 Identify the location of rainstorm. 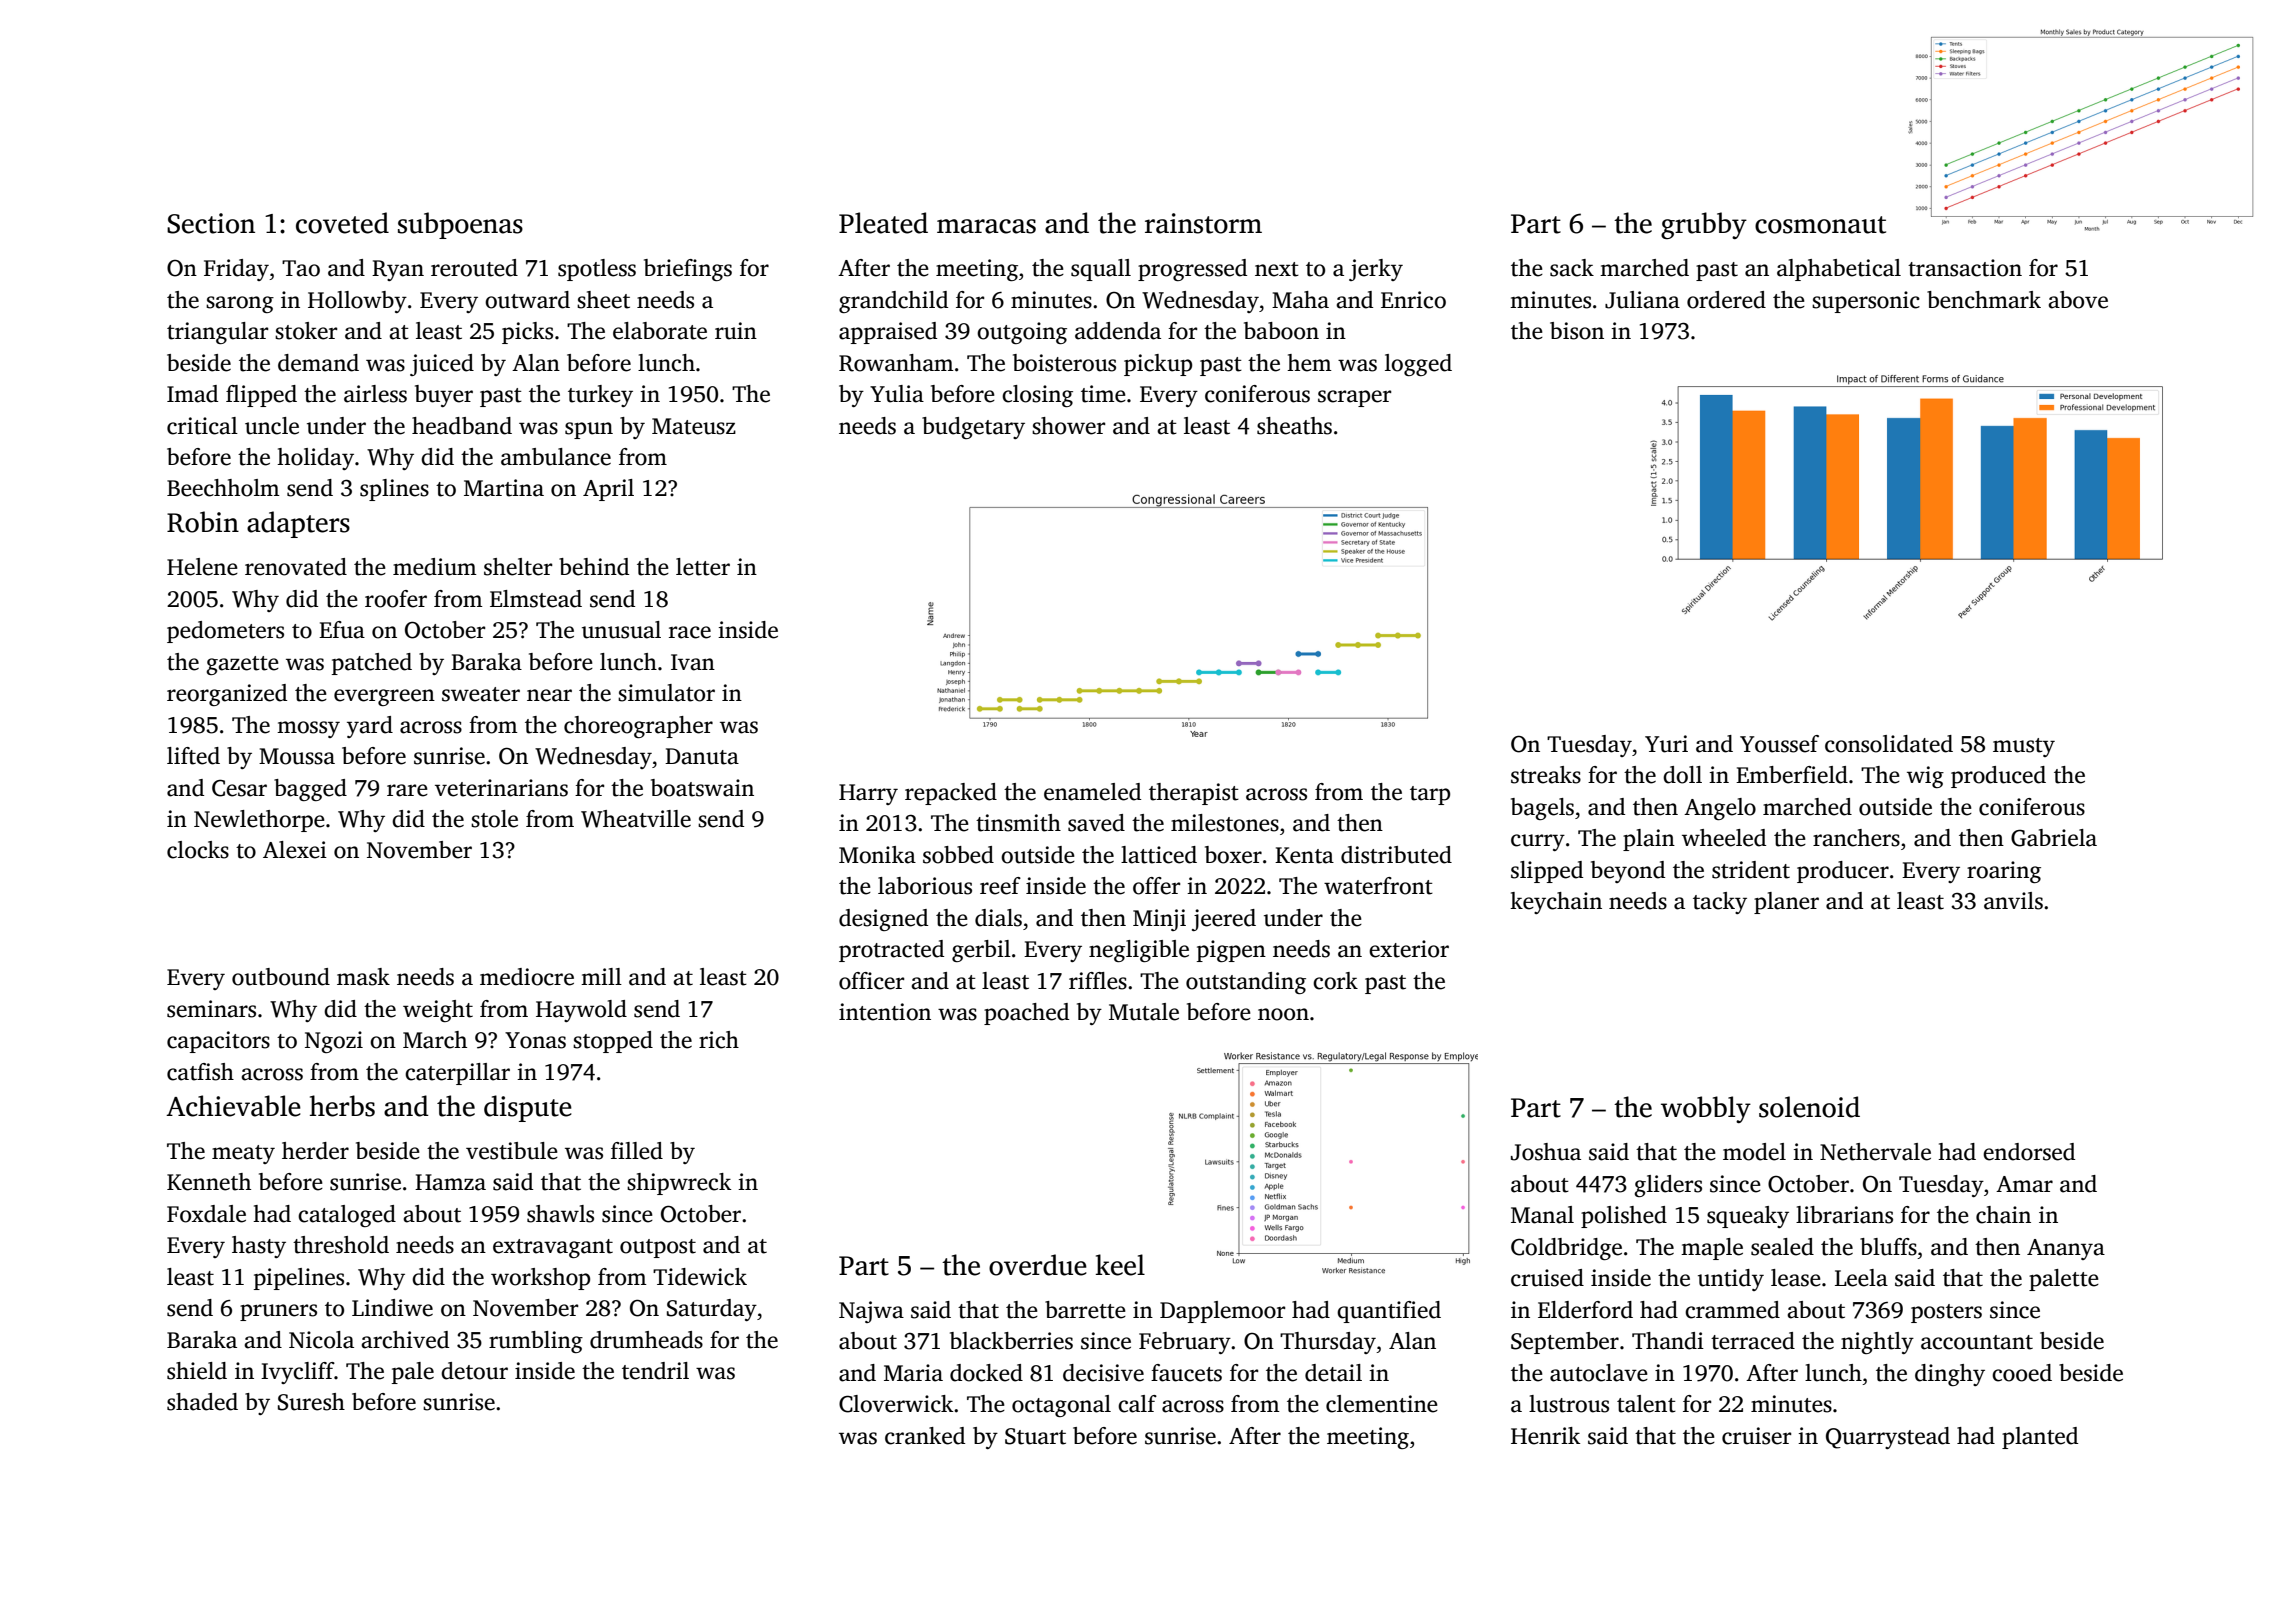
(1203, 223).
